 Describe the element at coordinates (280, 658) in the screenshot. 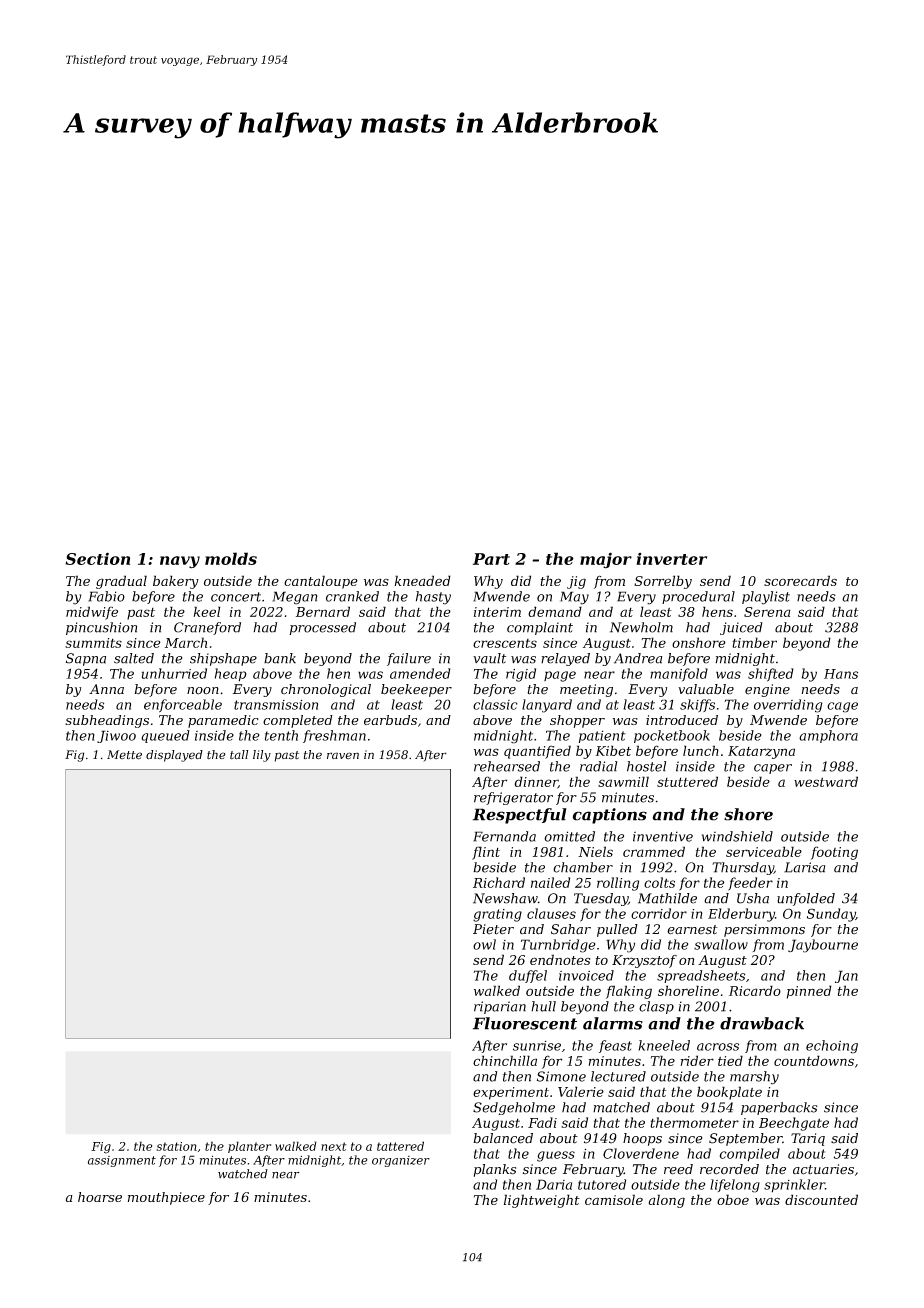

I see `bank` at that location.
